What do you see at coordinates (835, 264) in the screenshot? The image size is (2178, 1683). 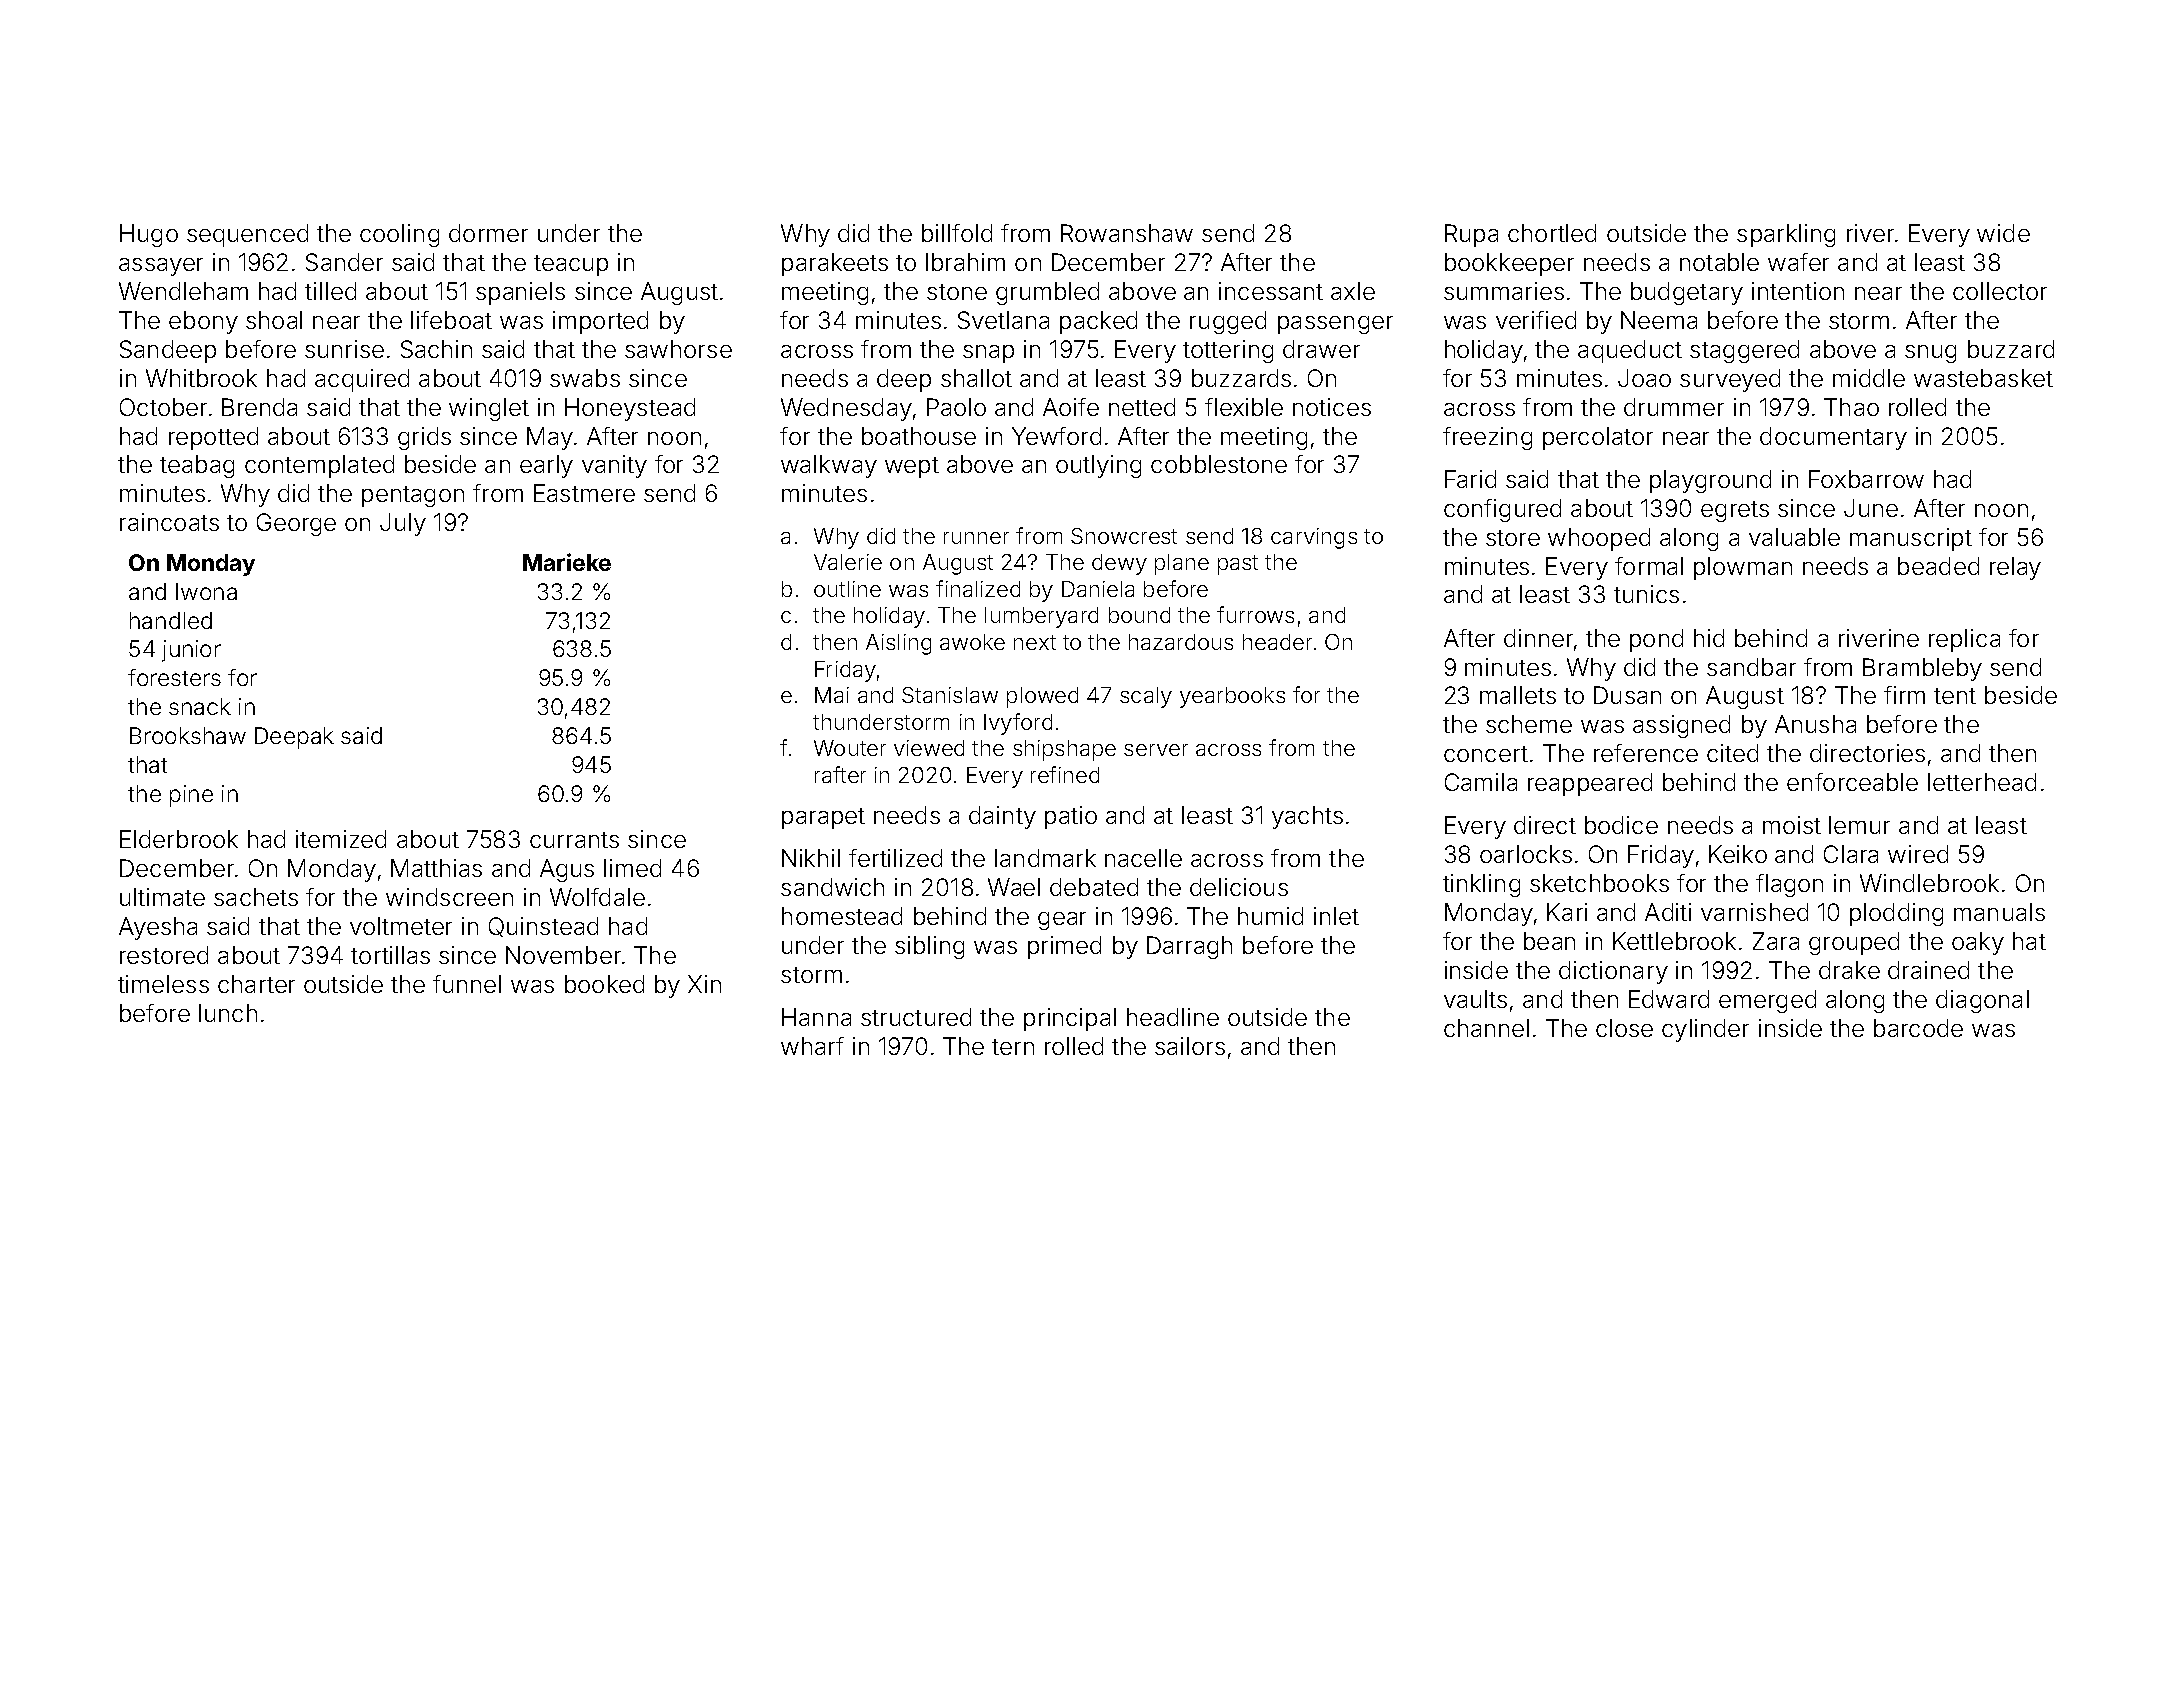 I see `parakeets` at bounding box center [835, 264].
